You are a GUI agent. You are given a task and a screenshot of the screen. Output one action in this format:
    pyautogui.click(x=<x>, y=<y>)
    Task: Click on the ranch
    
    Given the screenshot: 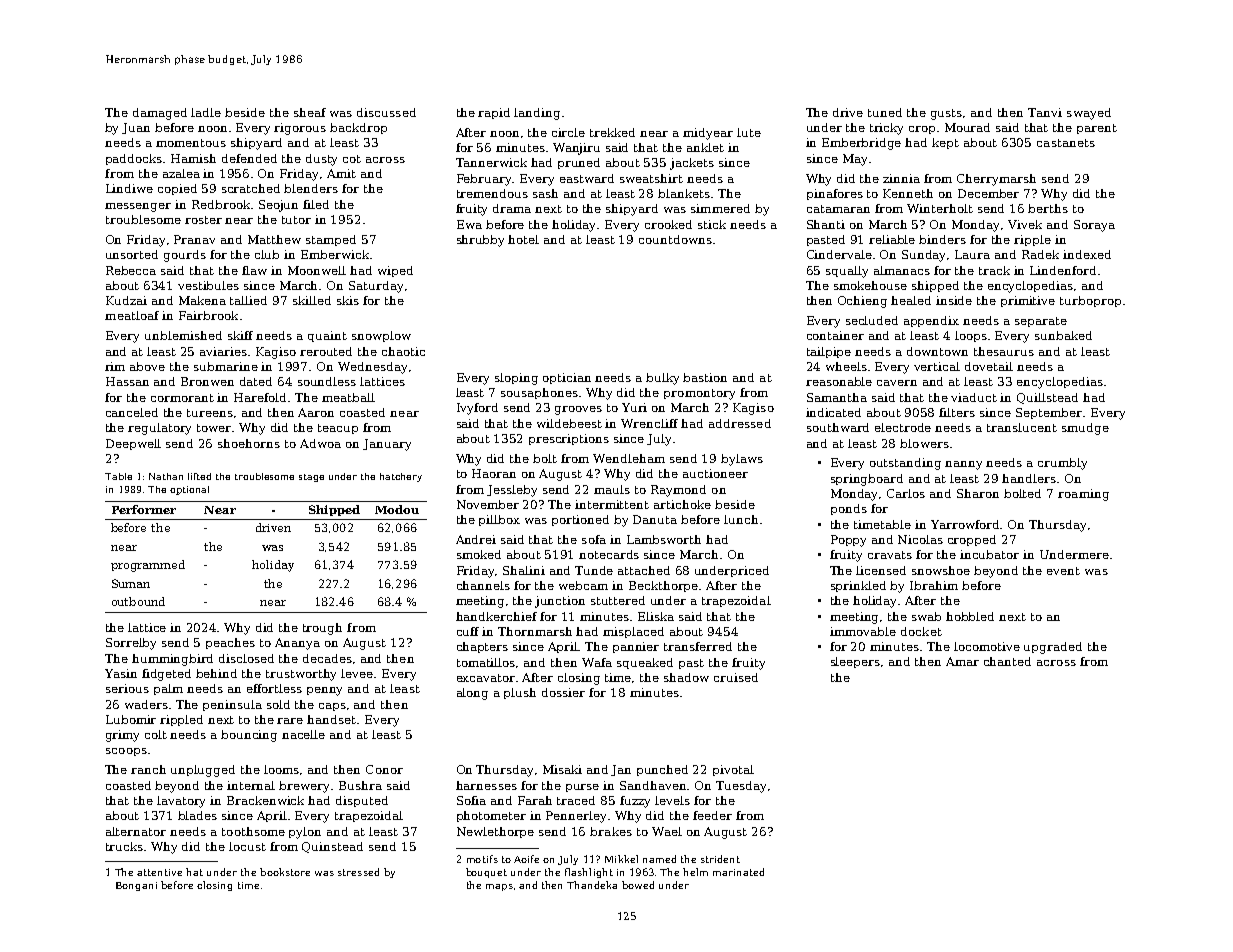 What is the action you would take?
    pyautogui.click(x=148, y=769)
